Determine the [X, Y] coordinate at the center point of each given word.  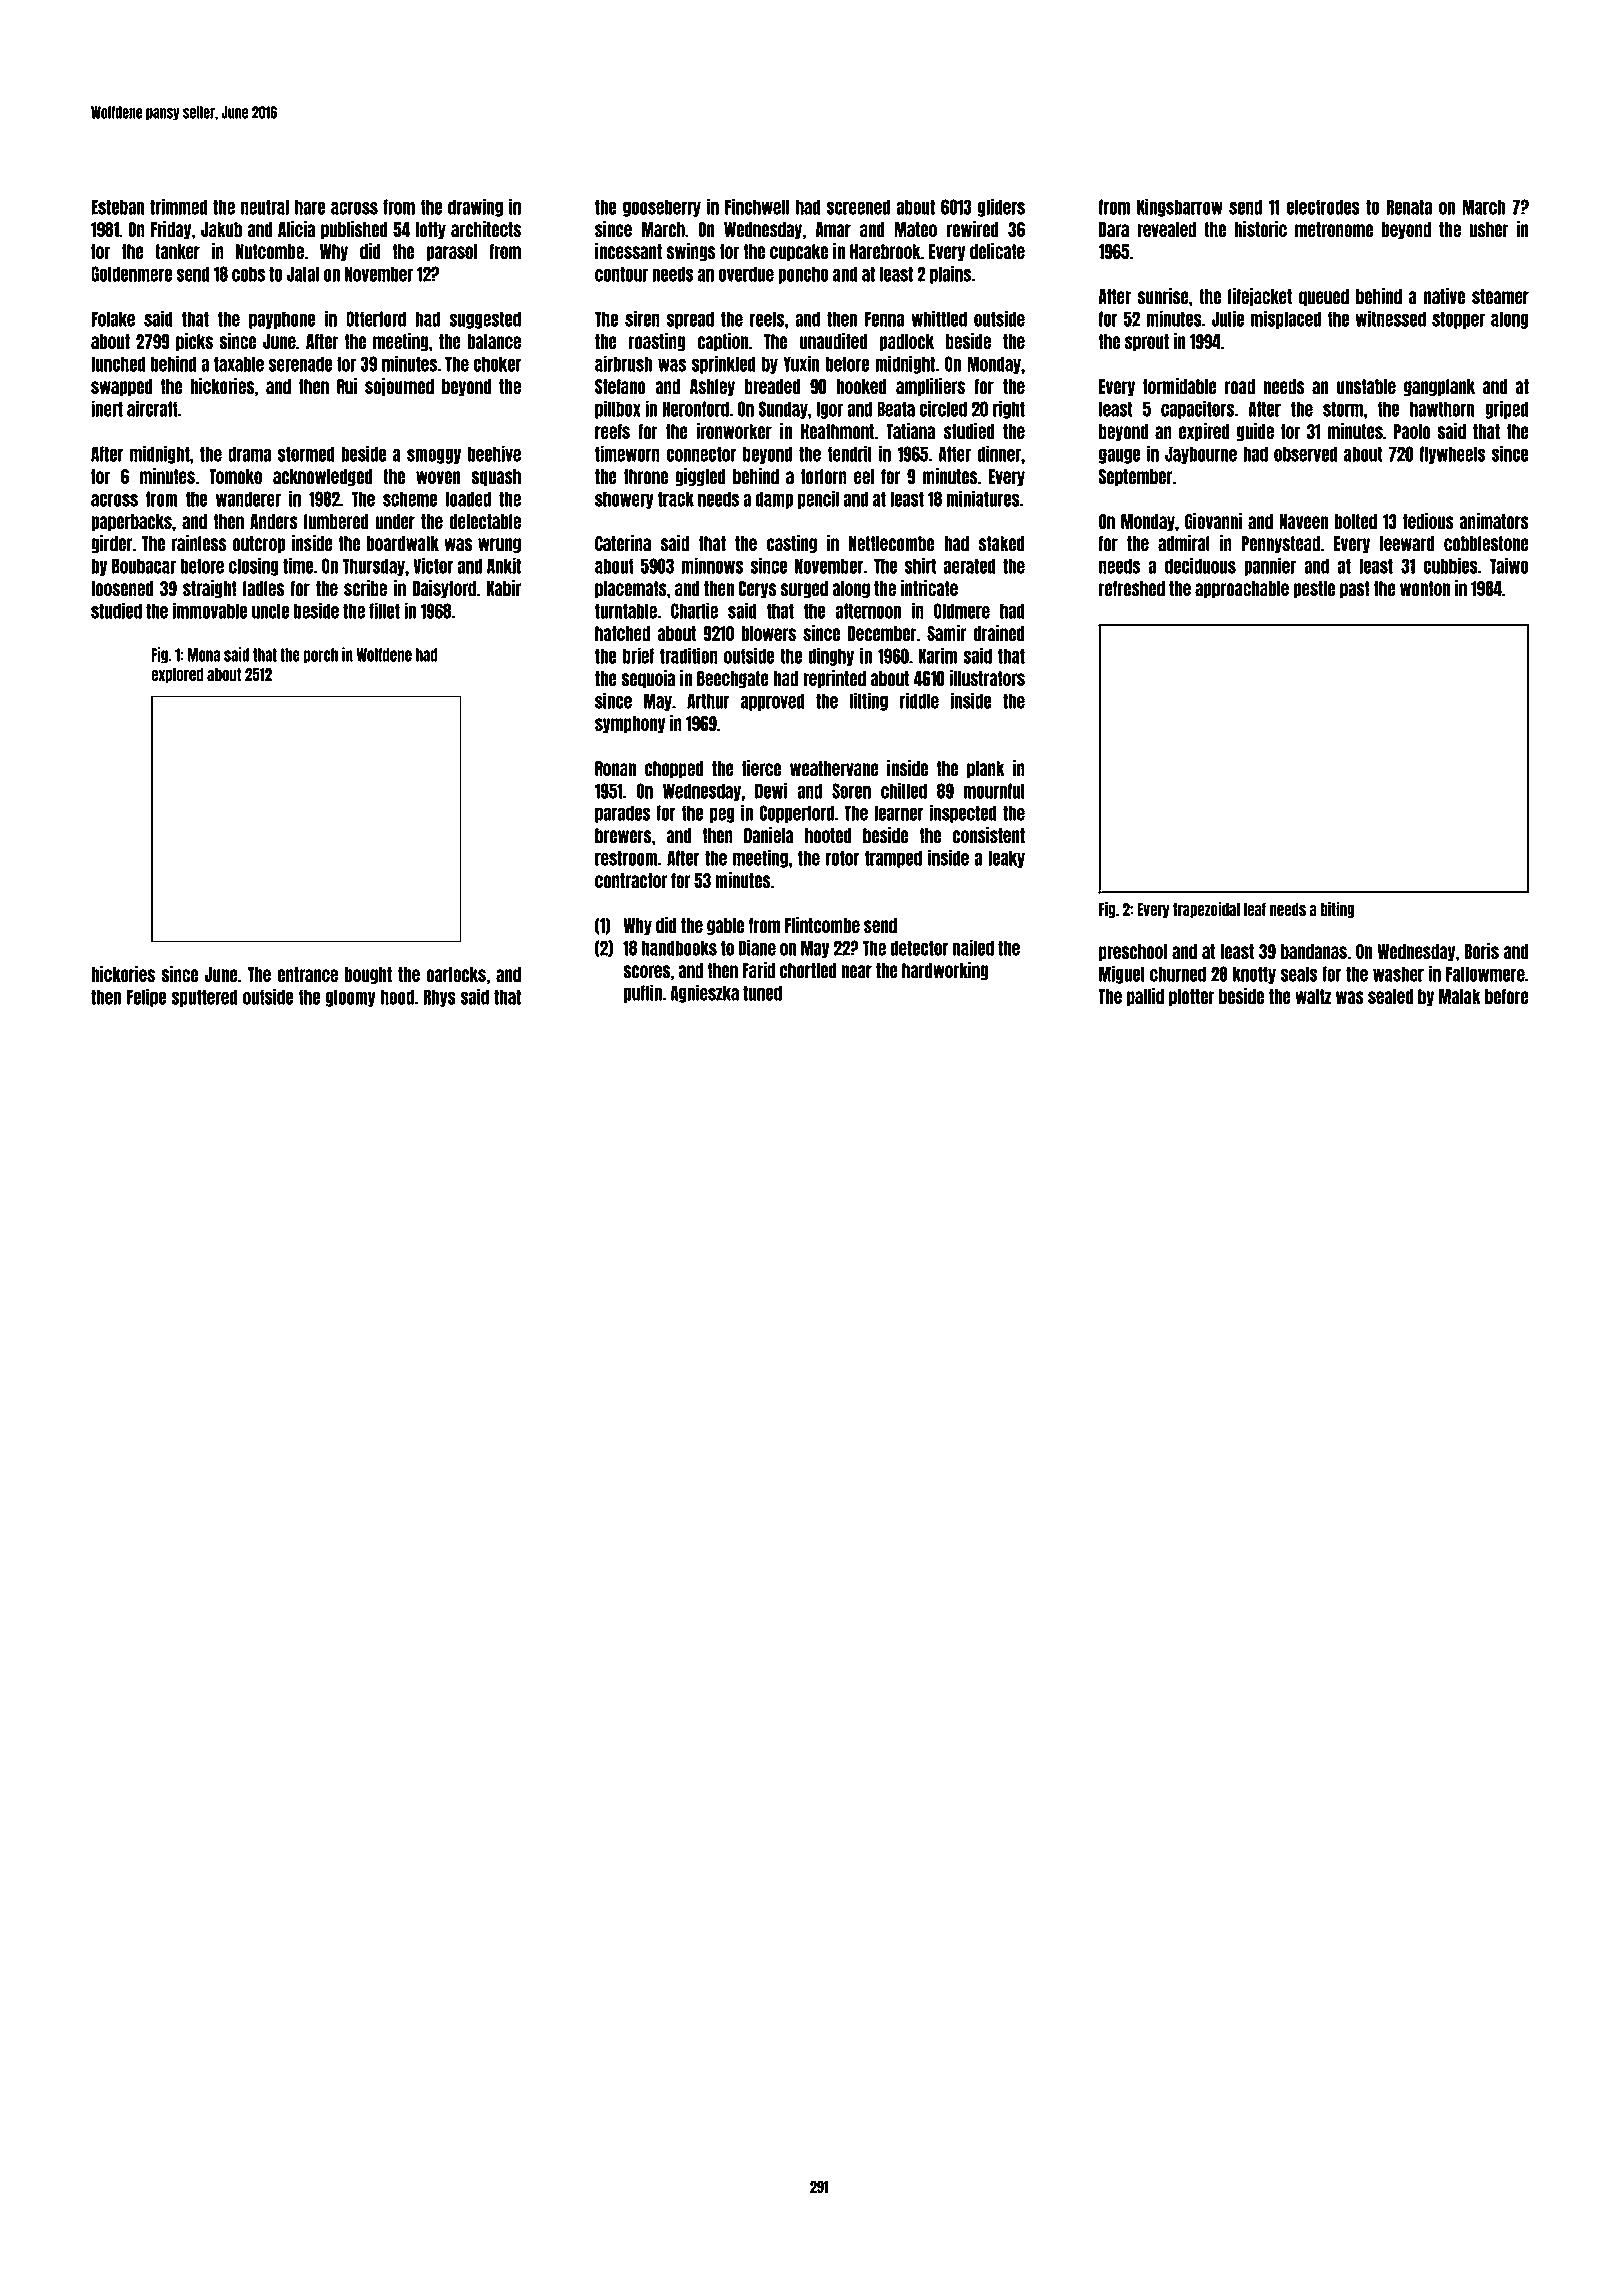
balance [494, 341]
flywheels [1453, 455]
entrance [307, 974]
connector [701, 454]
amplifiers [930, 387]
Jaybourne [1201, 455]
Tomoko [235, 476]
